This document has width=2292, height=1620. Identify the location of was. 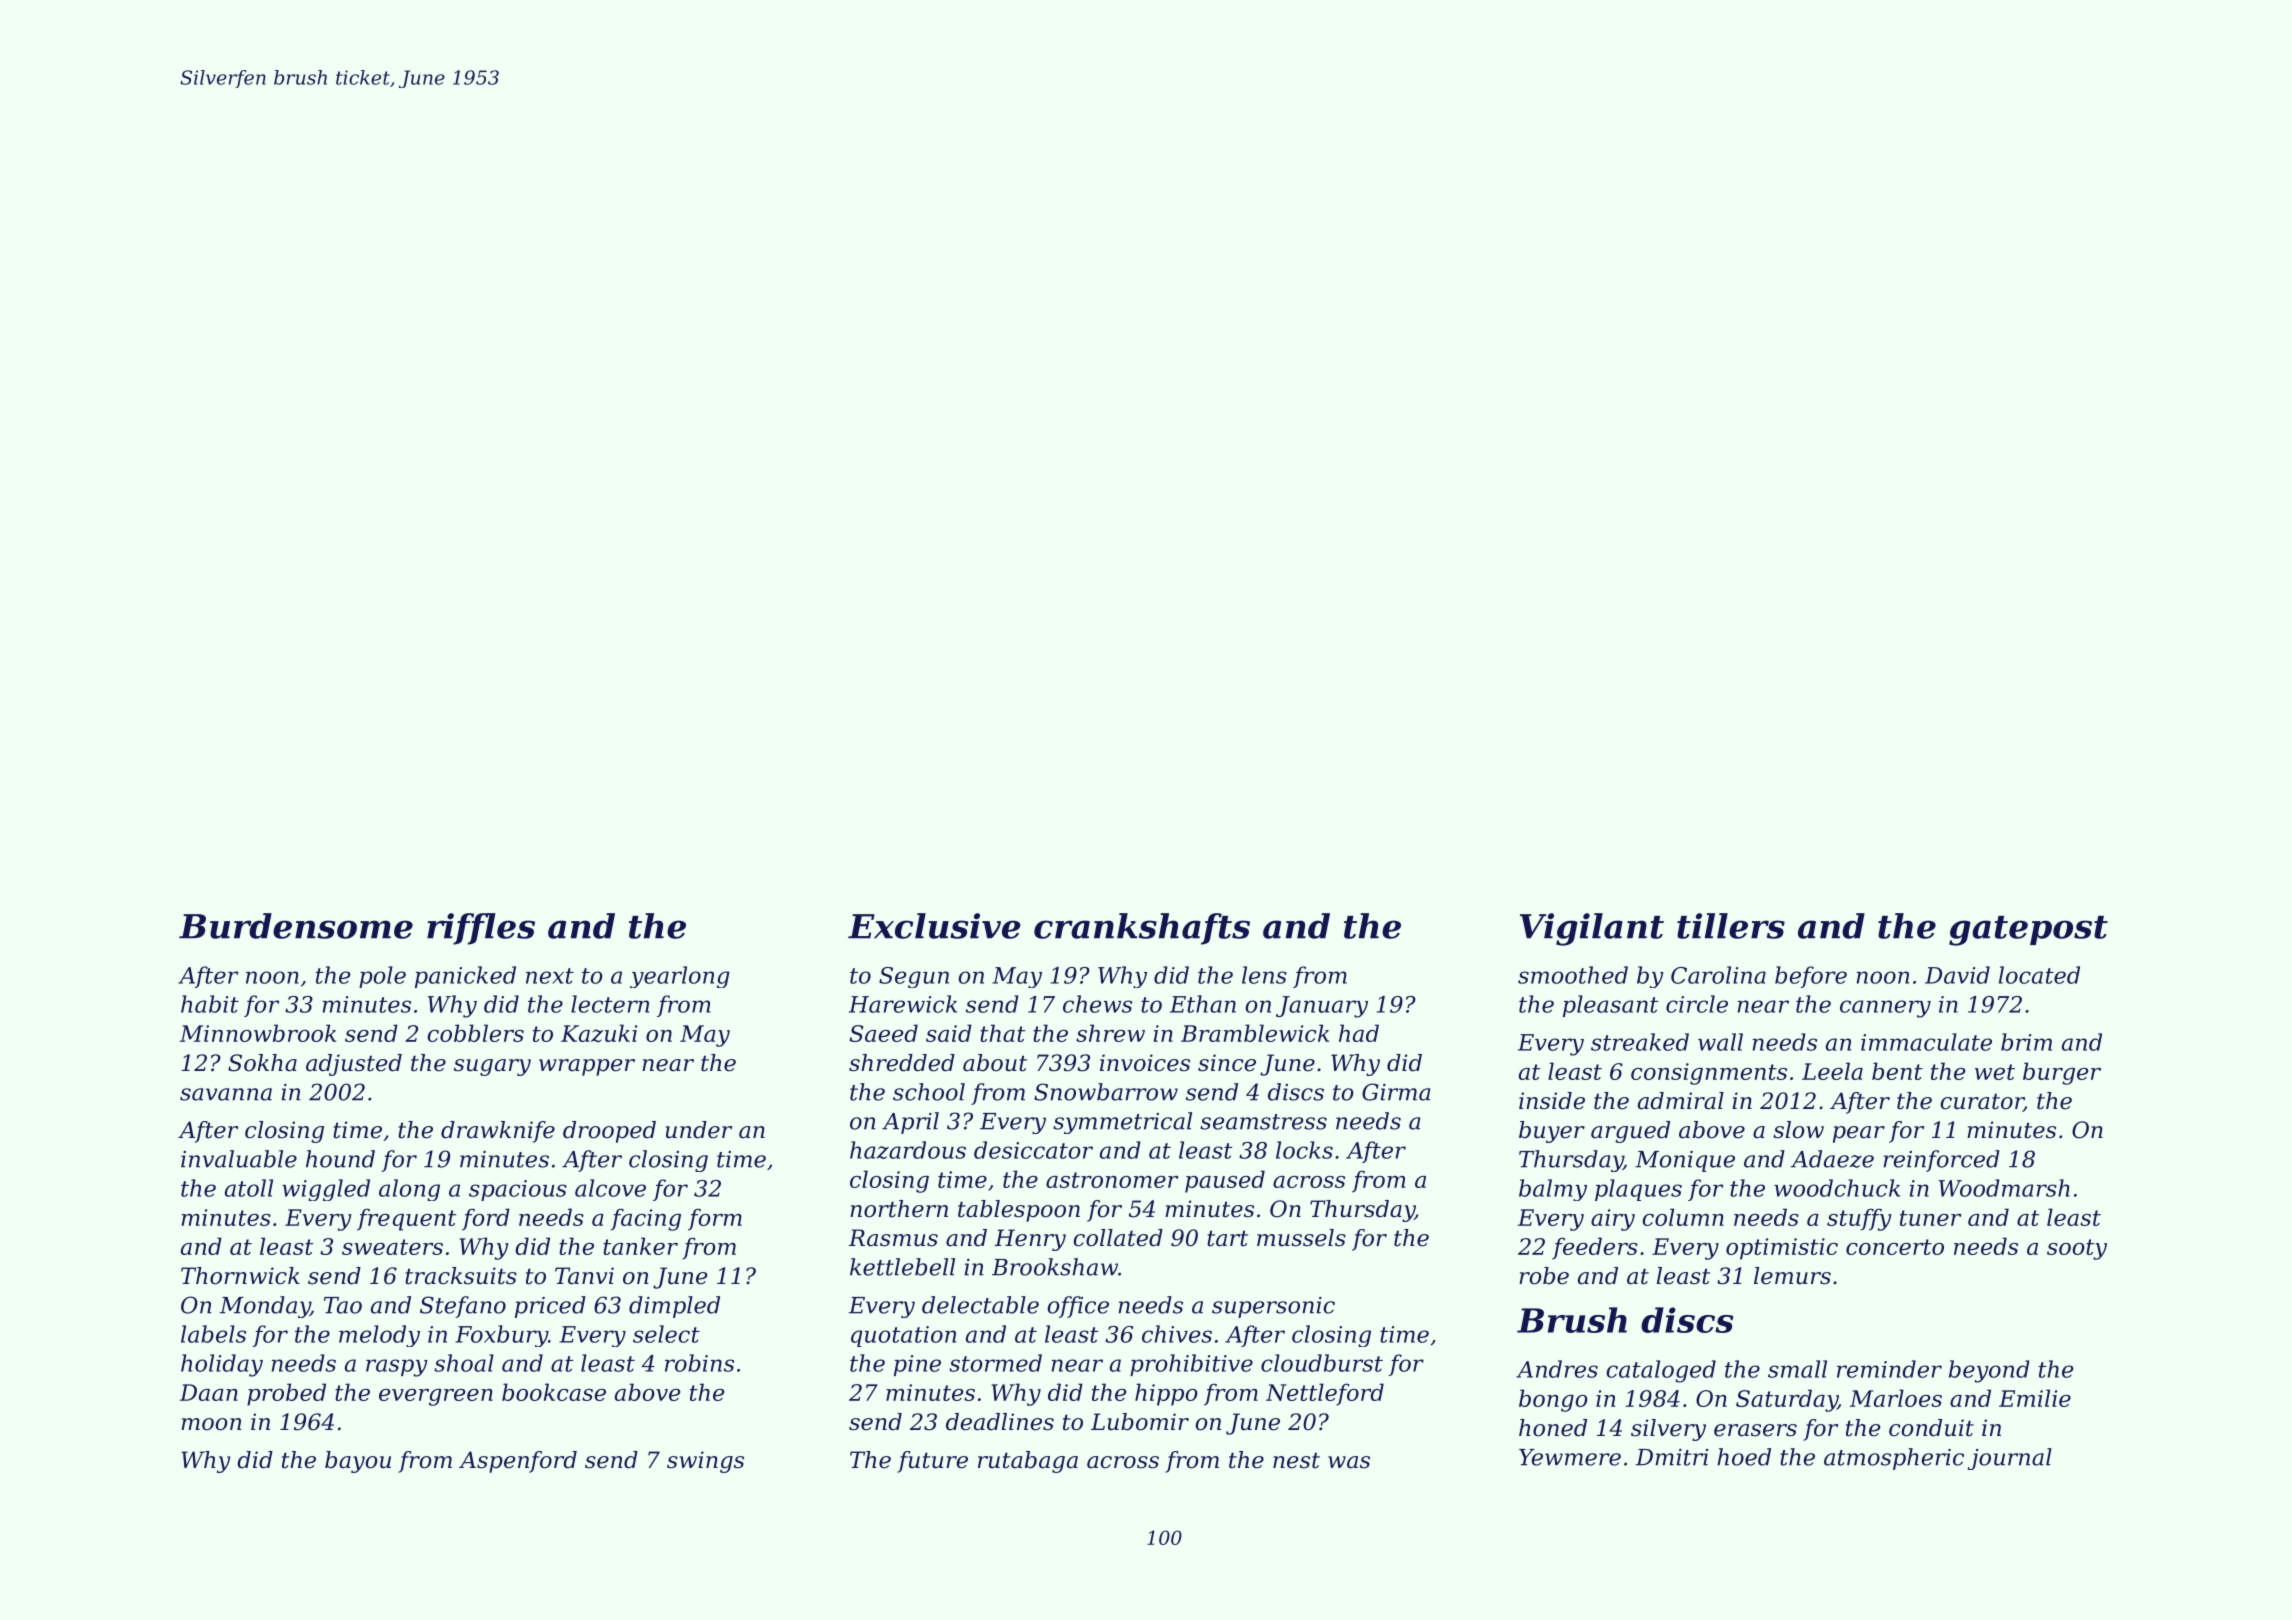
(1349, 1462).
